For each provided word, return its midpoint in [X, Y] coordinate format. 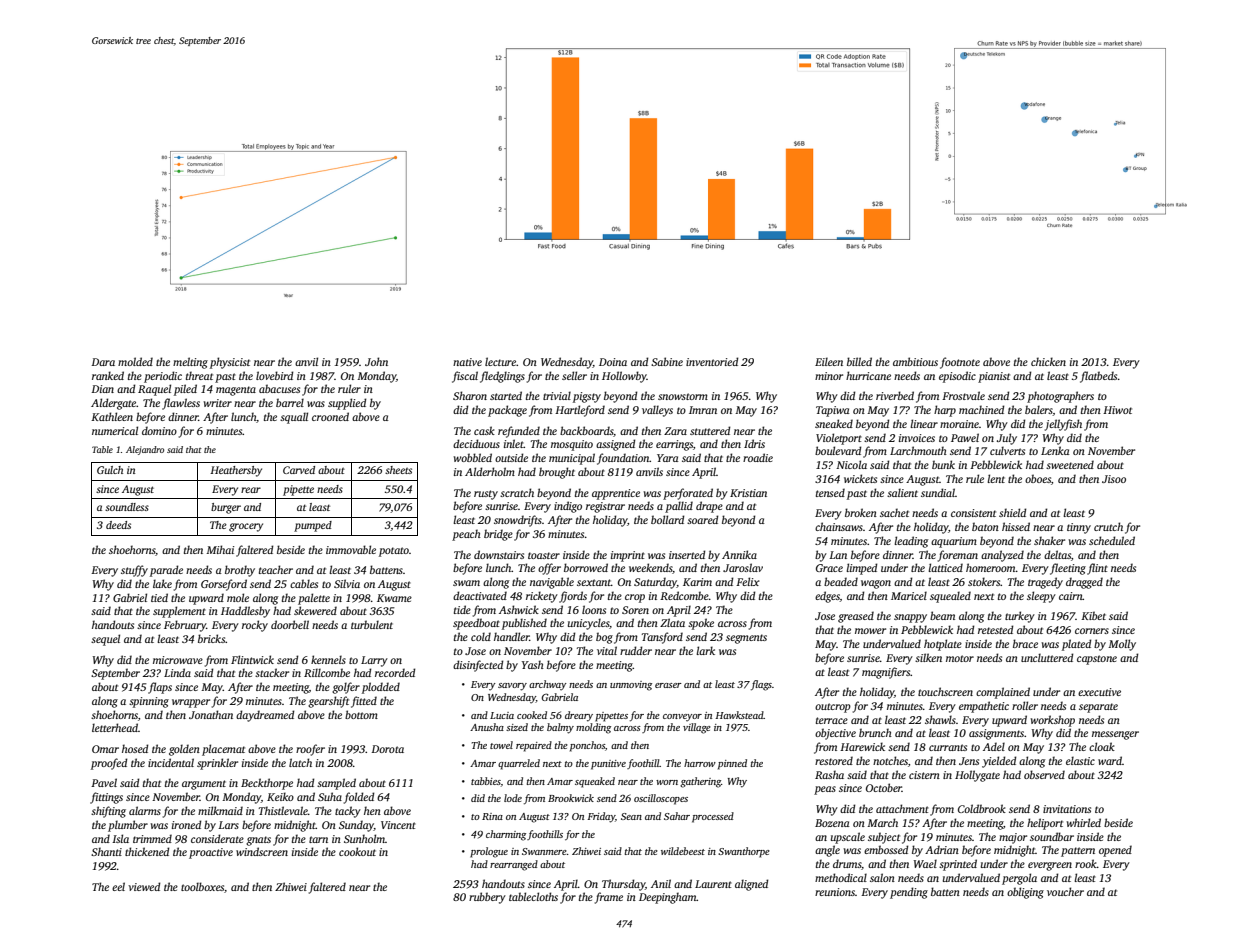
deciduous [476, 443]
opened [1115, 851]
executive [1099, 692]
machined [982, 409]
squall [294, 418]
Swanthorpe [744, 852]
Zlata [672, 622]
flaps [160, 688]
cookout [357, 851]
